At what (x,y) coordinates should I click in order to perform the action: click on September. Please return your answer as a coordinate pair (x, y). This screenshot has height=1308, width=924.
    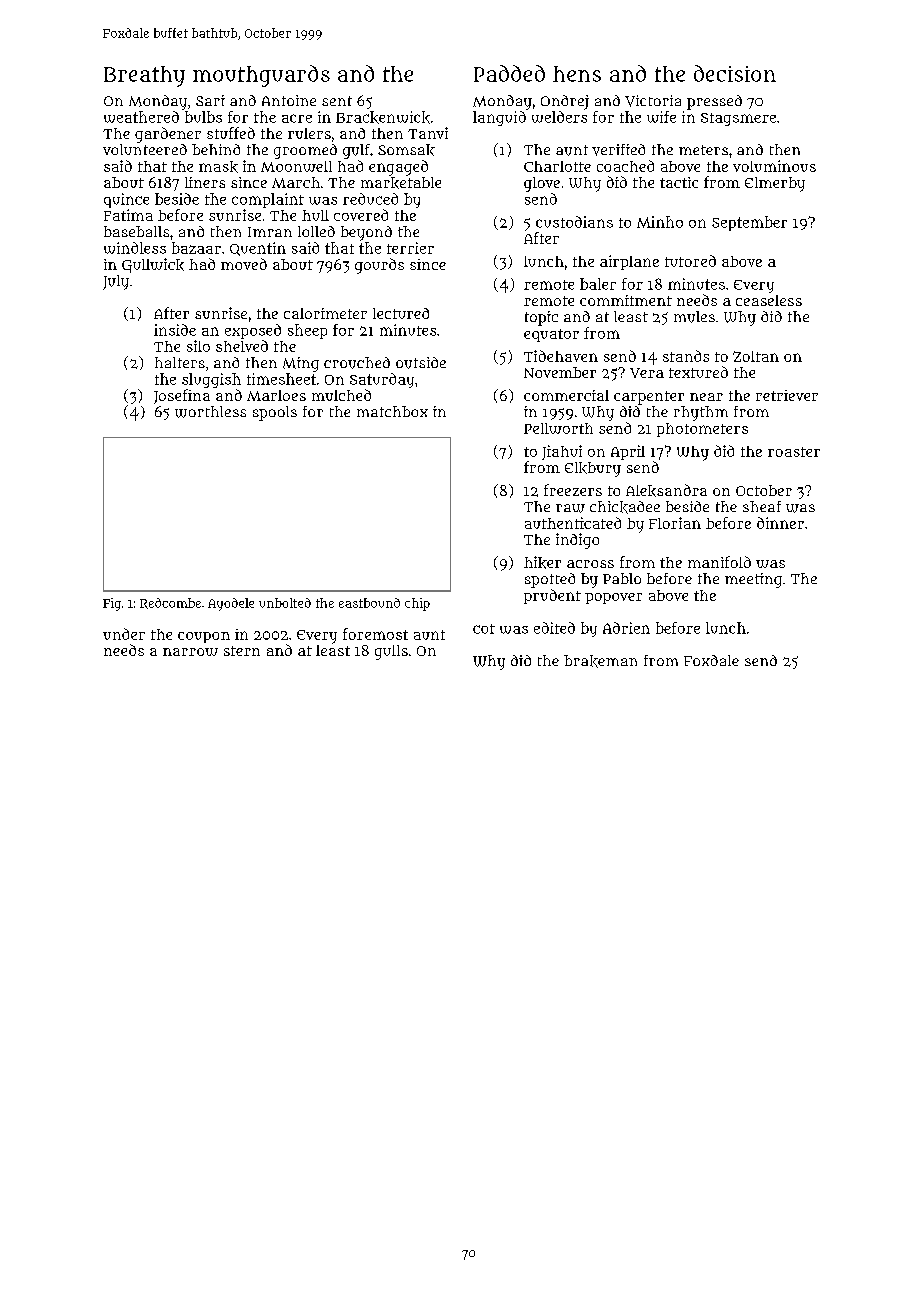
    Looking at the image, I should click on (749, 223).
